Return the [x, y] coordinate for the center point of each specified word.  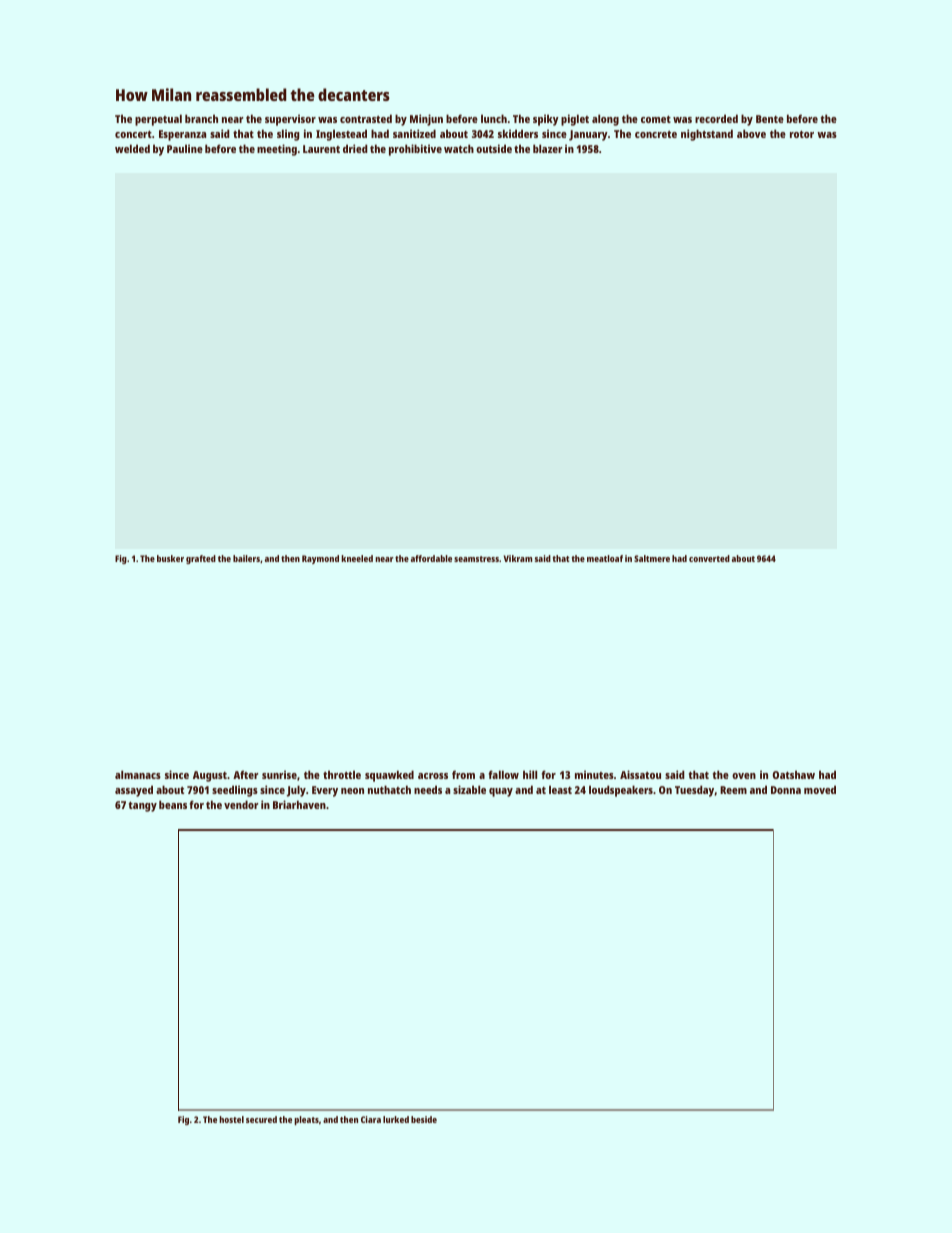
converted [709, 558]
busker [170, 558]
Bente [770, 119]
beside [424, 1119]
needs [428, 789]
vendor [241, 804]
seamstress [476, 559]
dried [355, 148]
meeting [277, 150]
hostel [231, 1119]
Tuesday [695, 791]
